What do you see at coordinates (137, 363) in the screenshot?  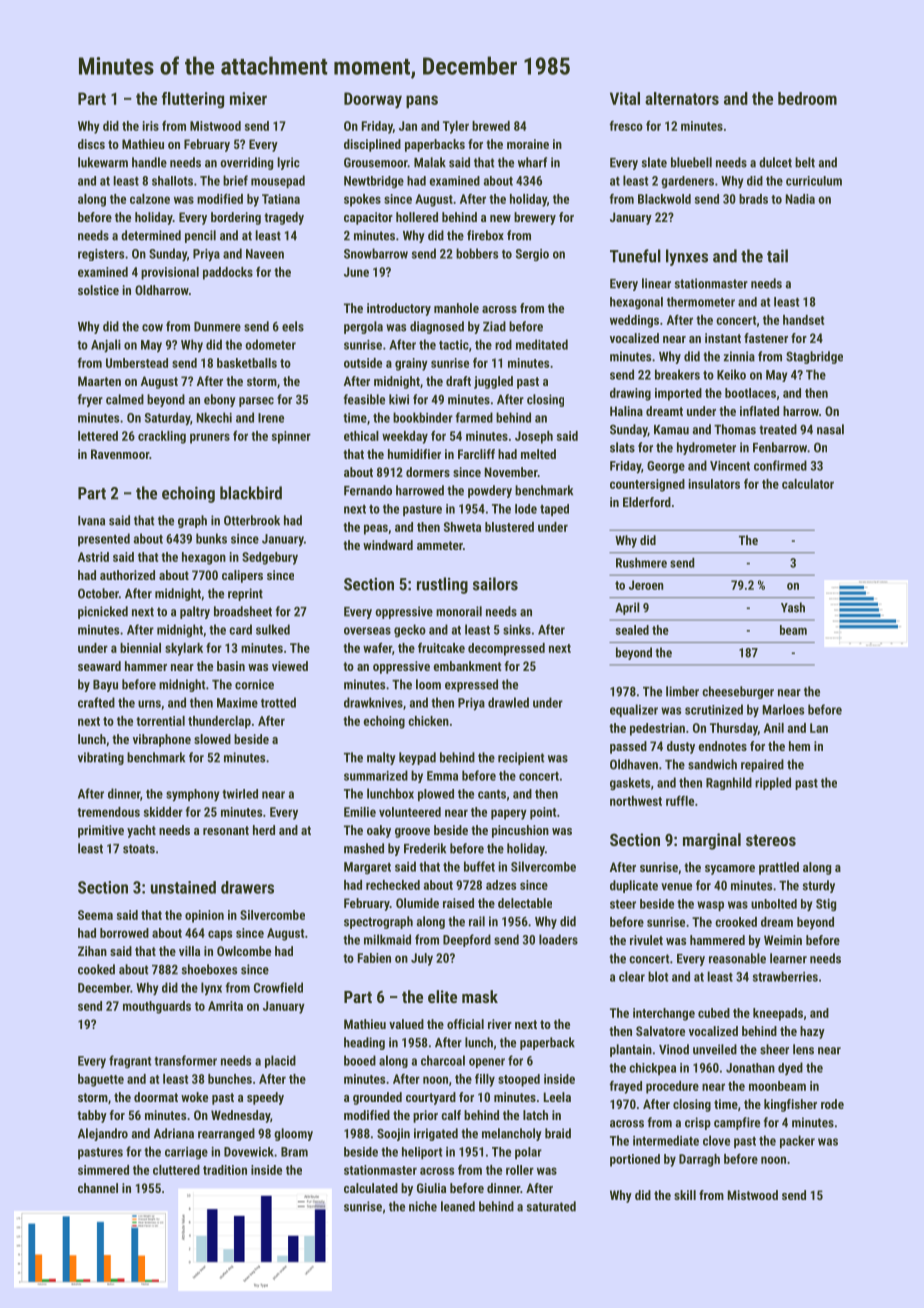 I see `Umberstead` at bounding box center [137, 363].
